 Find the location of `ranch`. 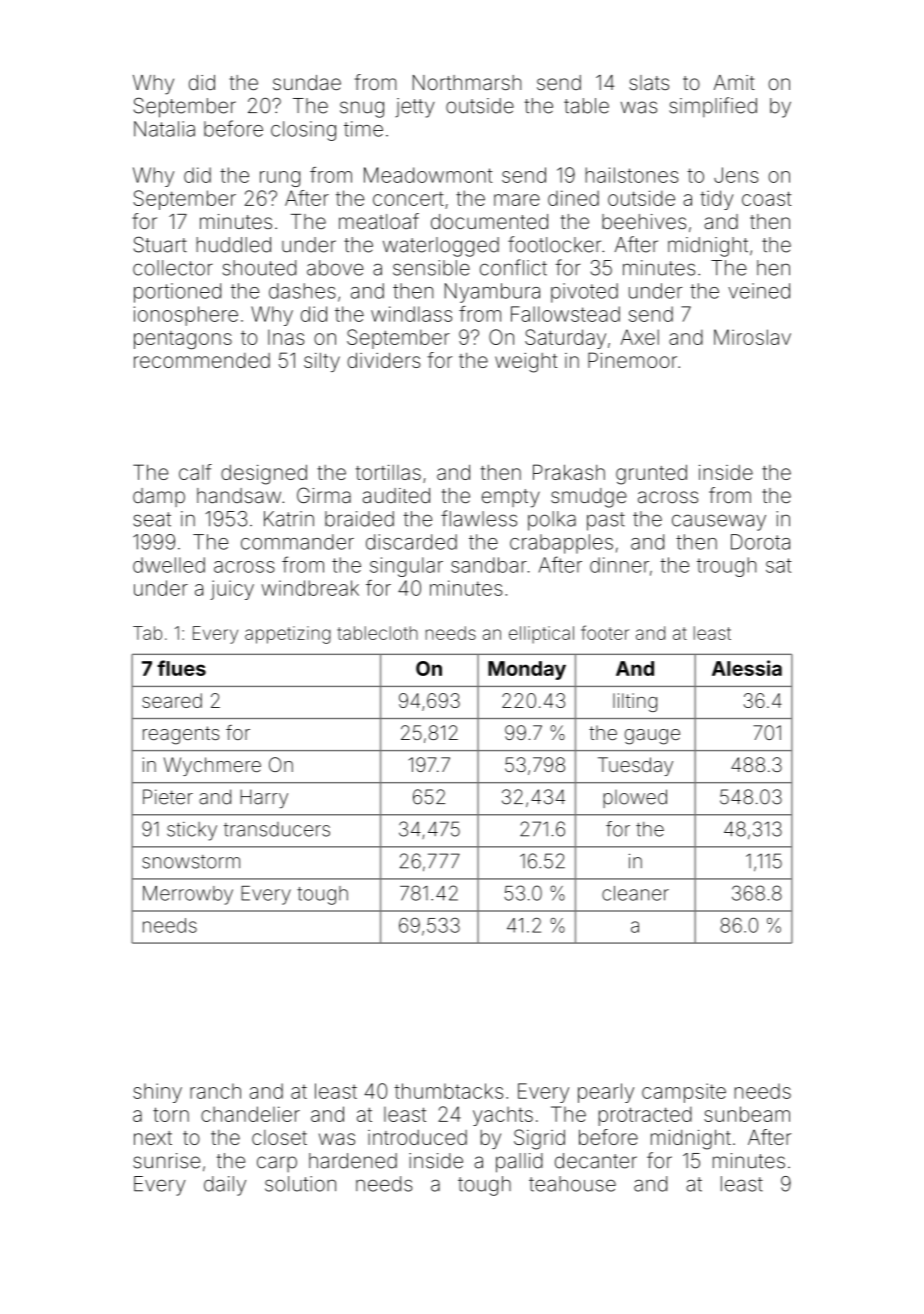

ranch is located at coordinates (215, 1091).
